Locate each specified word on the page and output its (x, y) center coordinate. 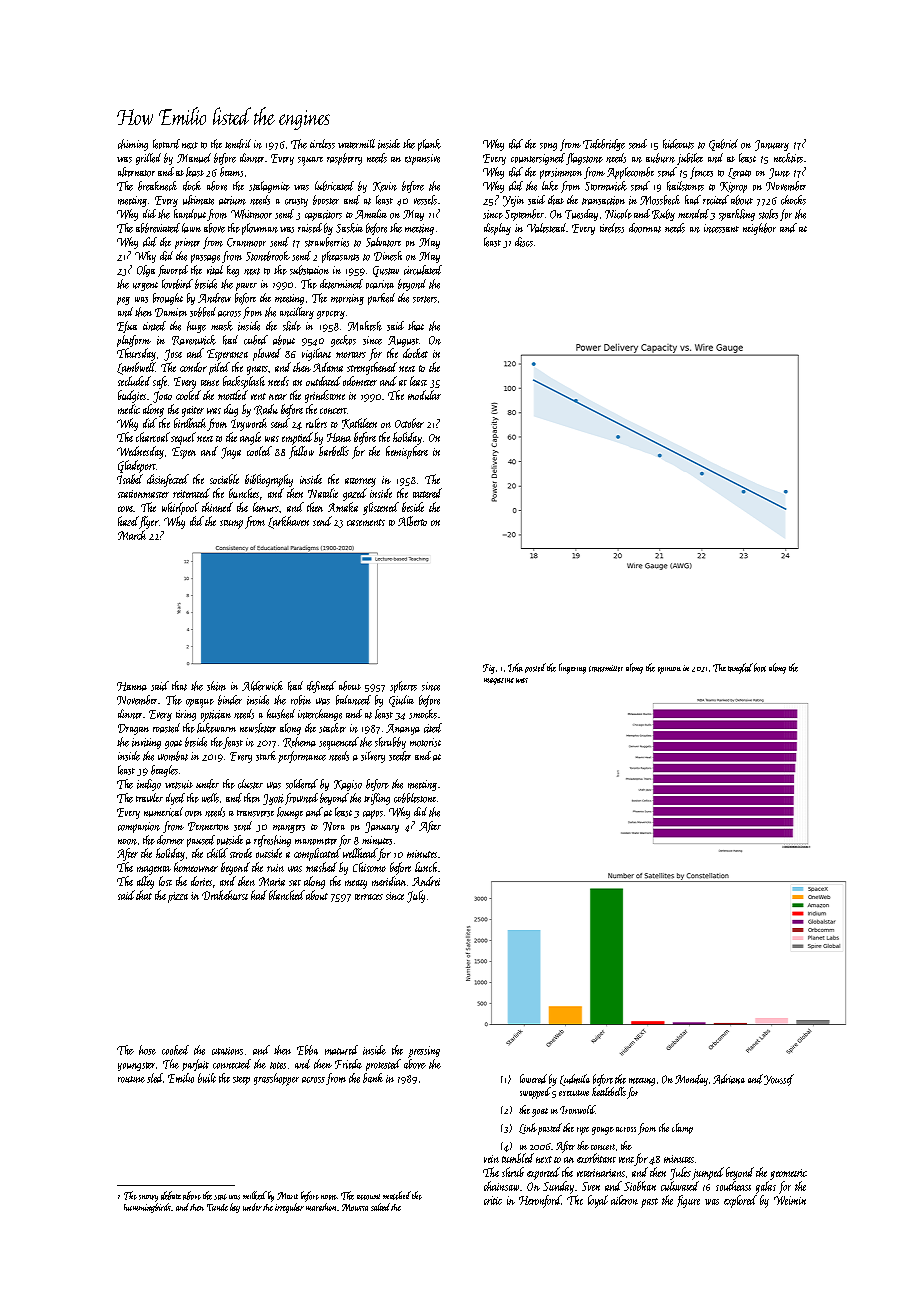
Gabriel (723, 145)
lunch (426, 867)
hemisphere (407, 452)
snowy (148, 1198)
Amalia (371, 214)
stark (266, 756)
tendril (238, 144)
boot (760, 667)
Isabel (130, 479)
